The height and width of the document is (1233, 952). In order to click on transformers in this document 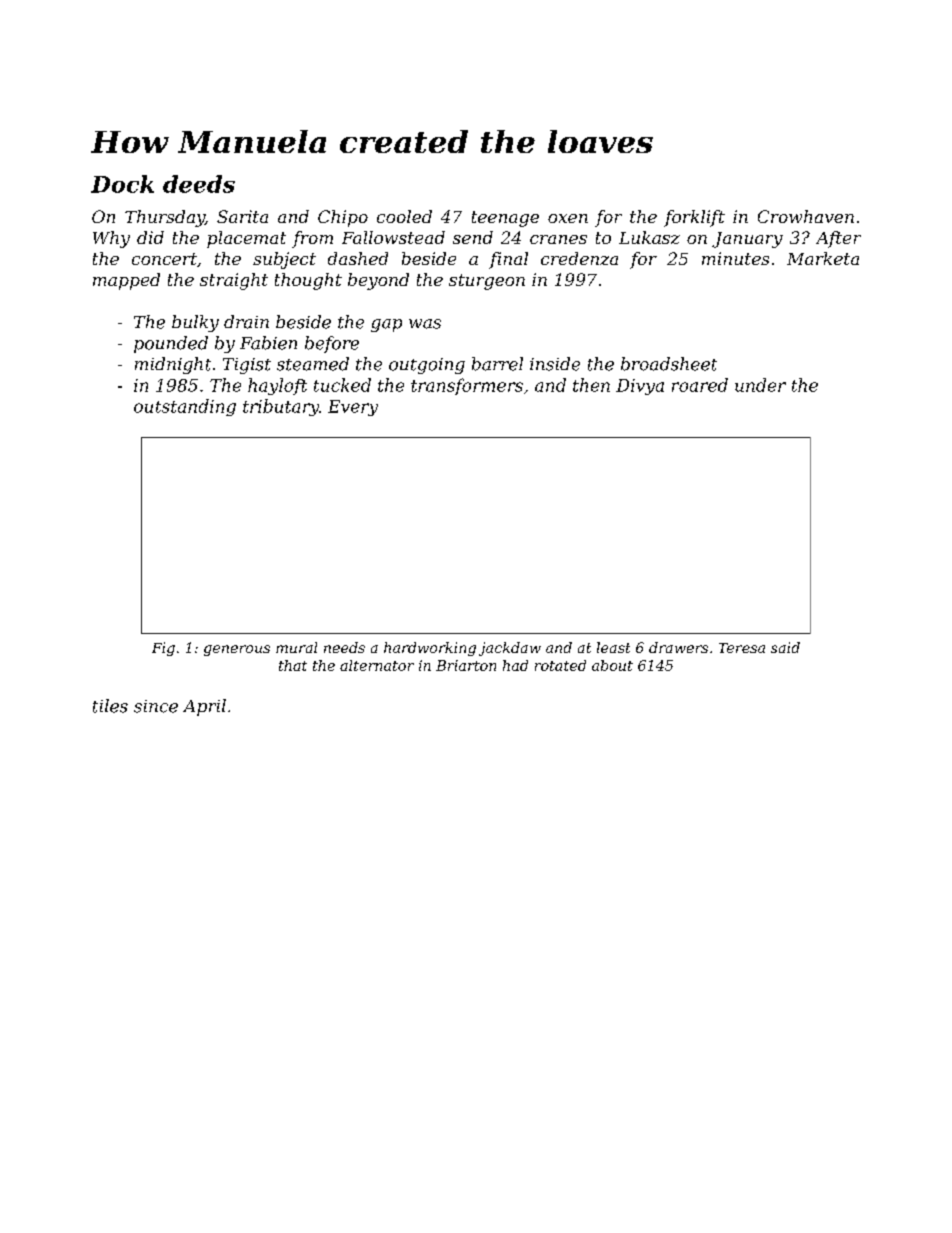, I will do `click(467, 386)`.
